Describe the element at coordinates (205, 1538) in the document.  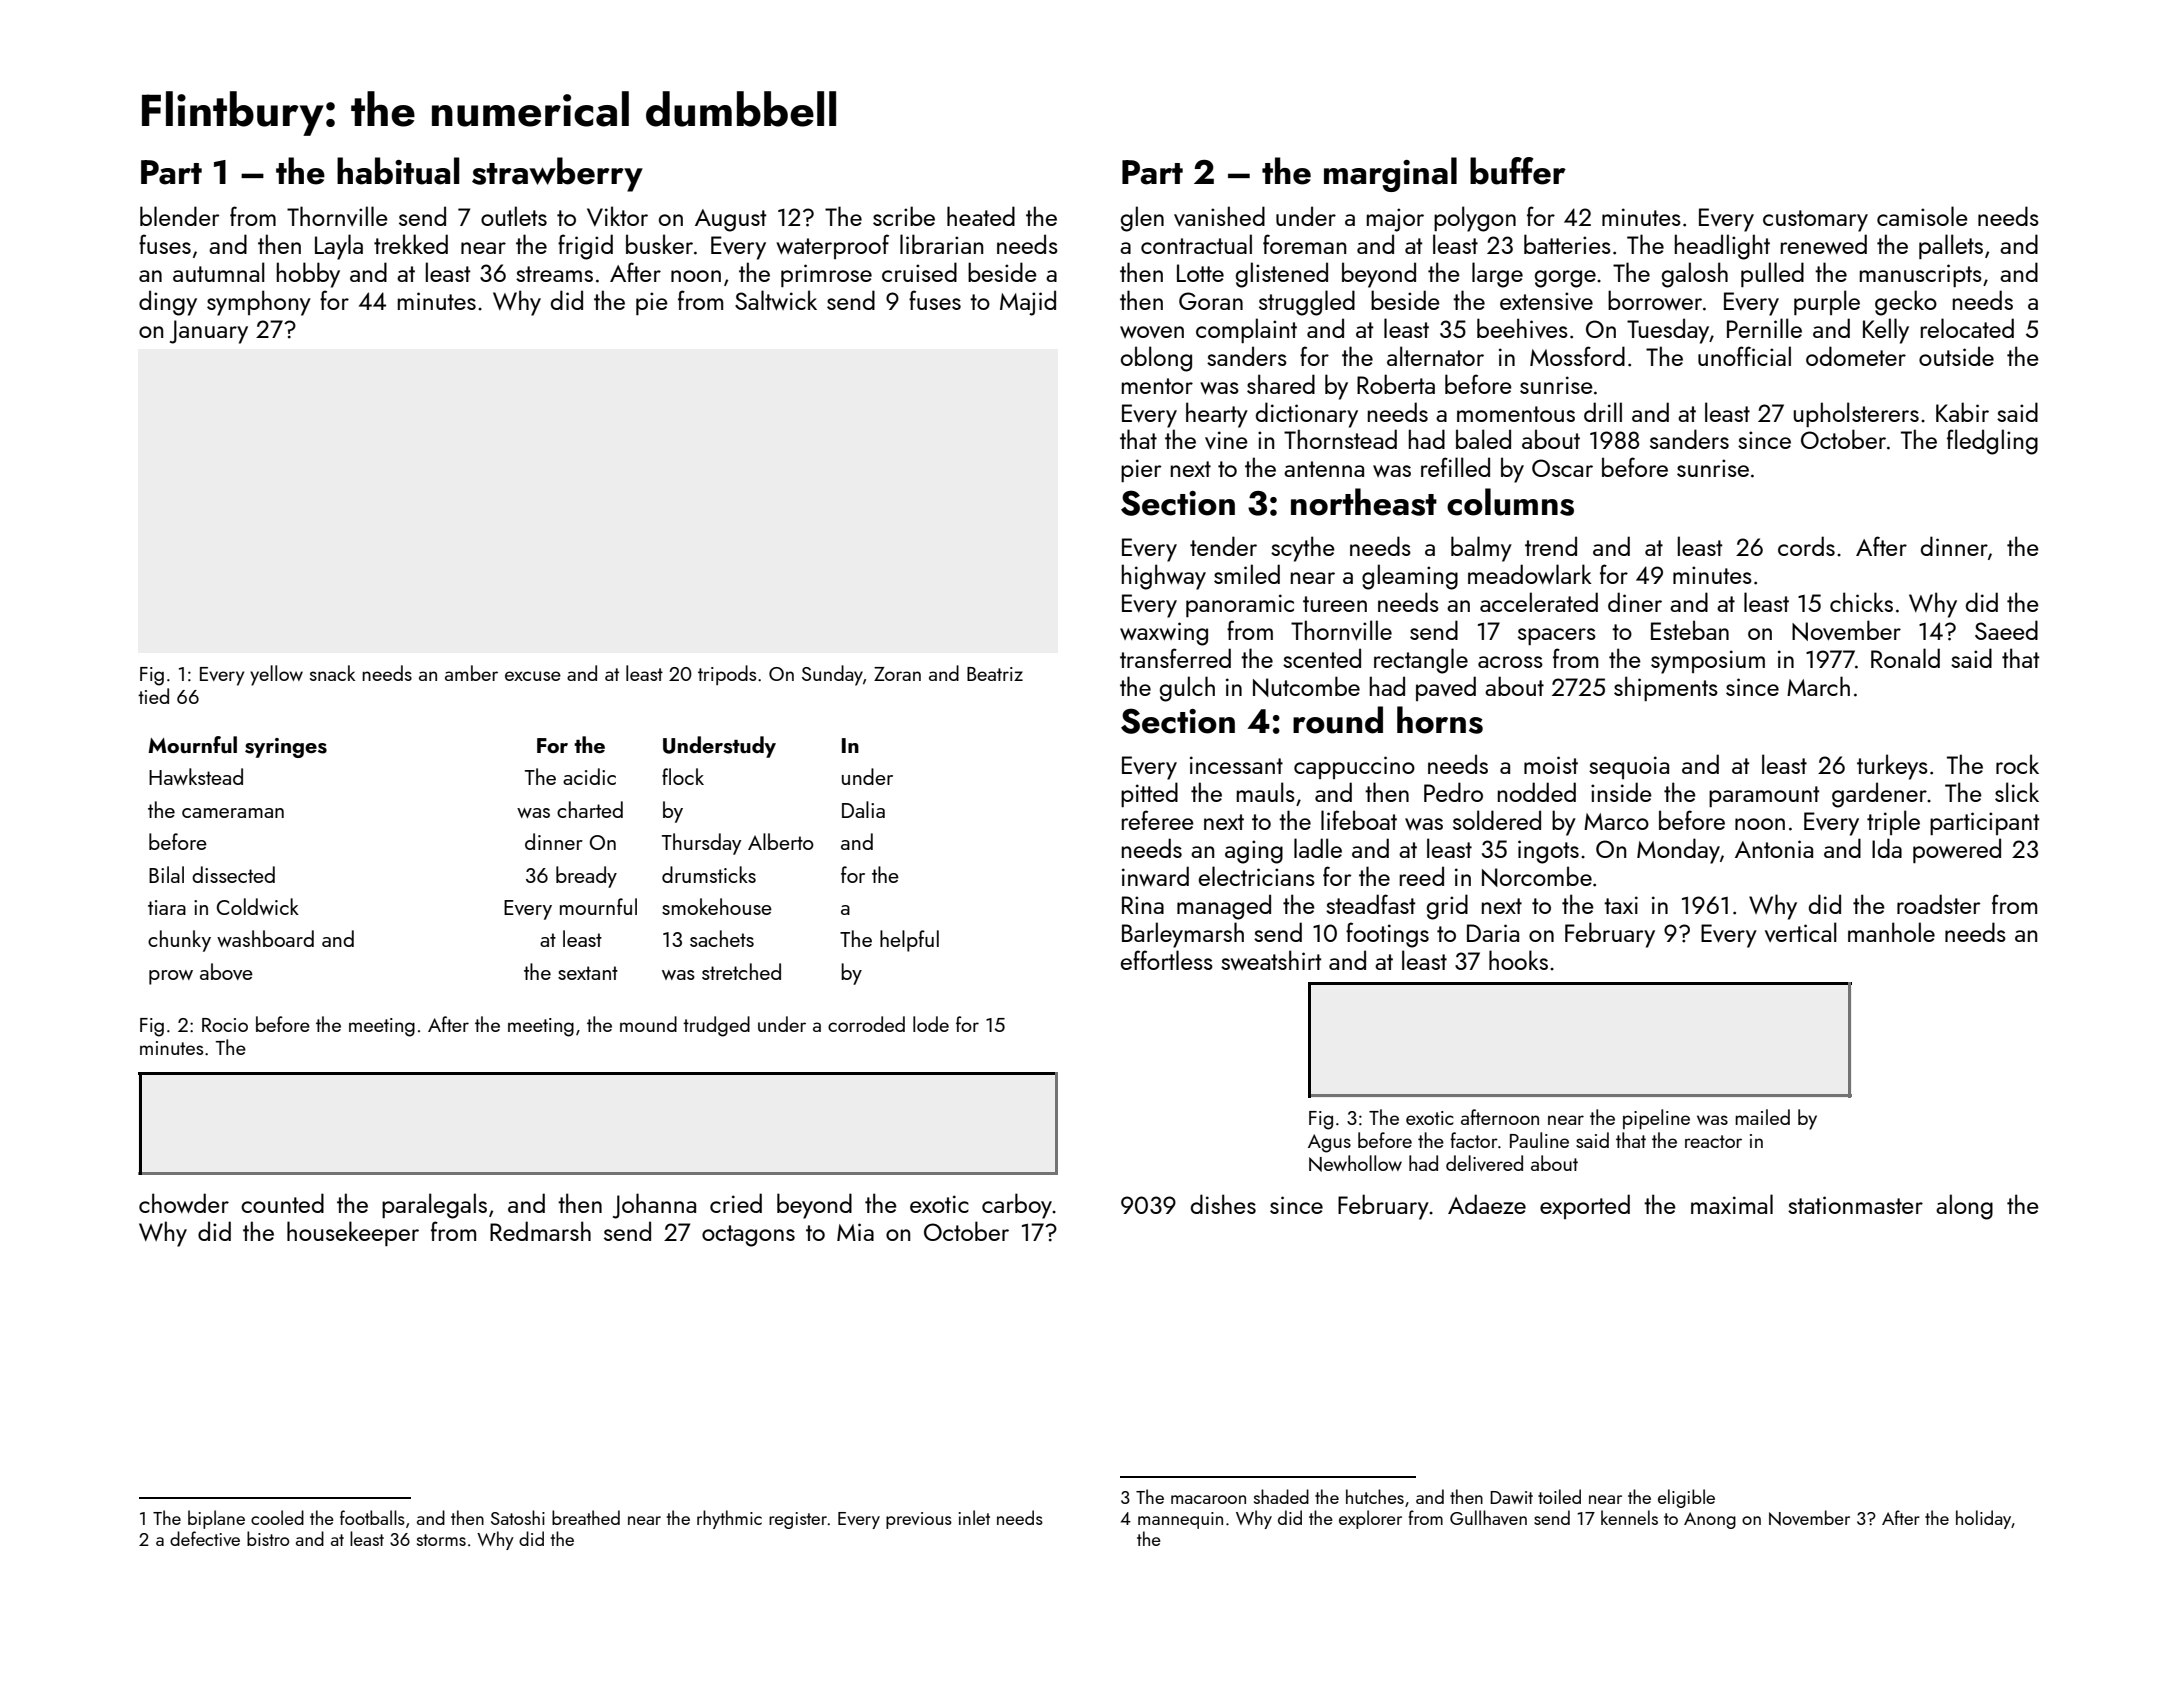
I see `defective` at that location.
